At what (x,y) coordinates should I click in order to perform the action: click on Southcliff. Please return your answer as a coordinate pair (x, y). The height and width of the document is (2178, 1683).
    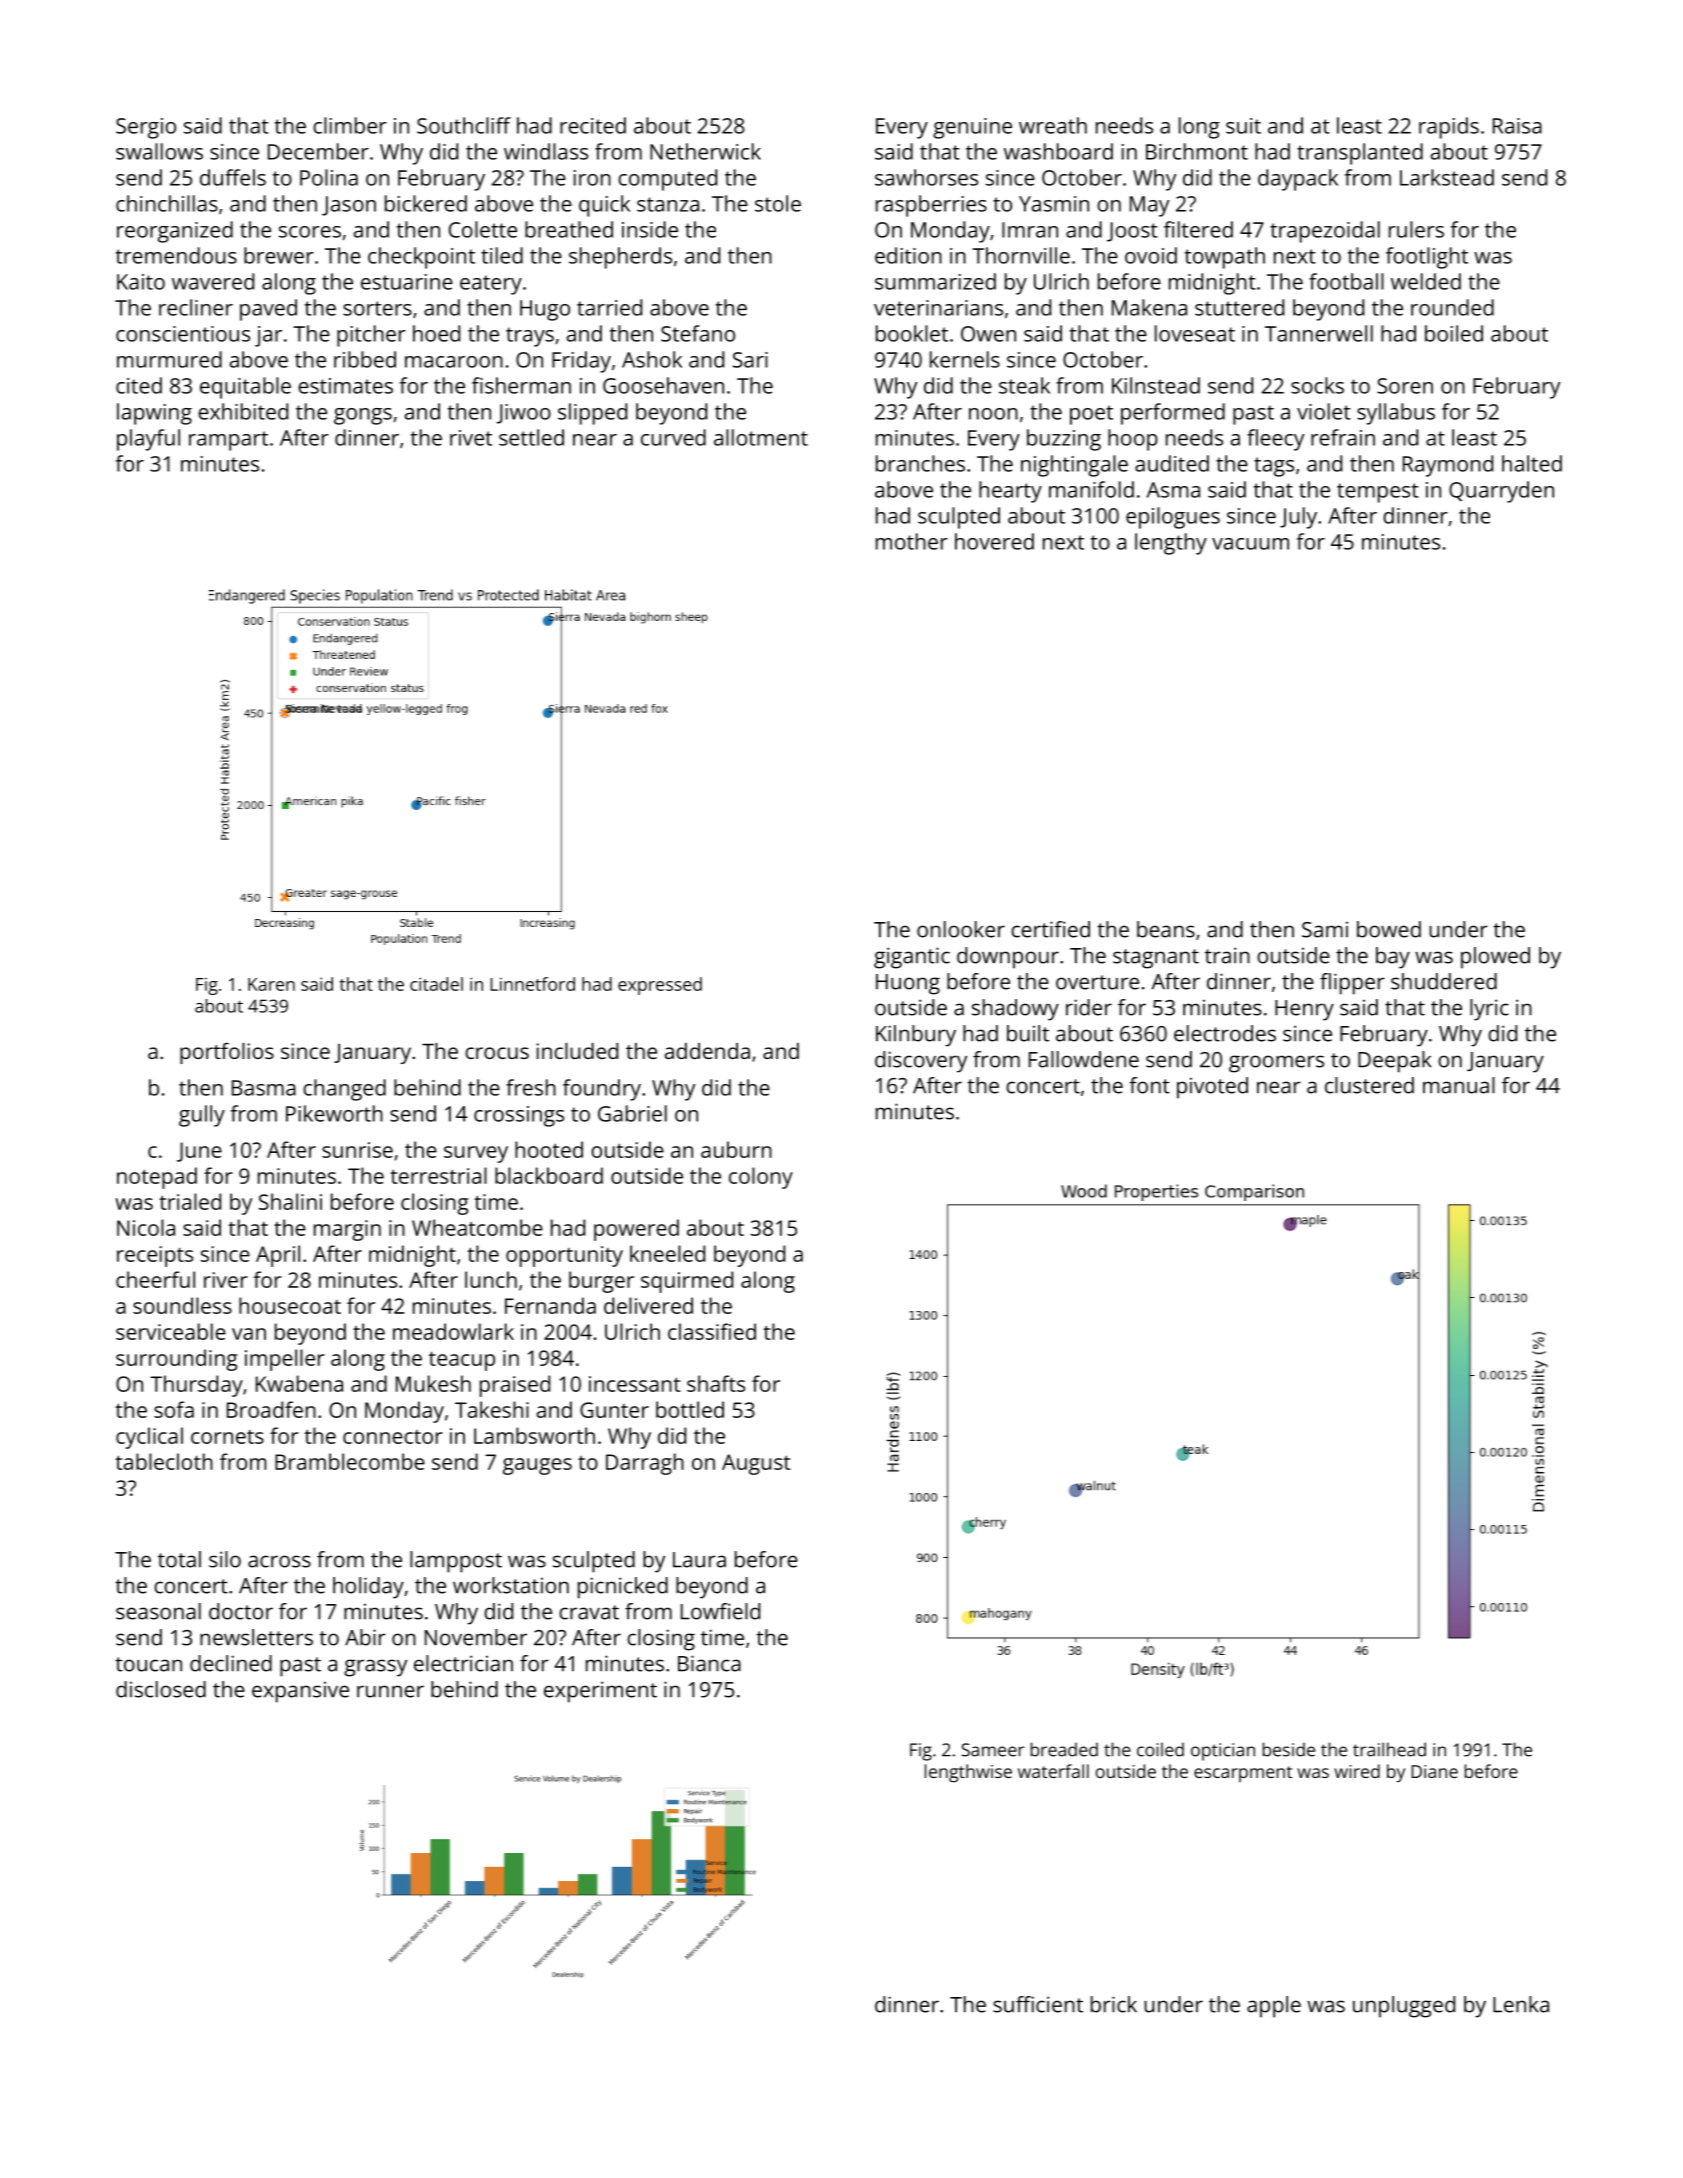
    Looking at the image, I should click on (464, 125).
